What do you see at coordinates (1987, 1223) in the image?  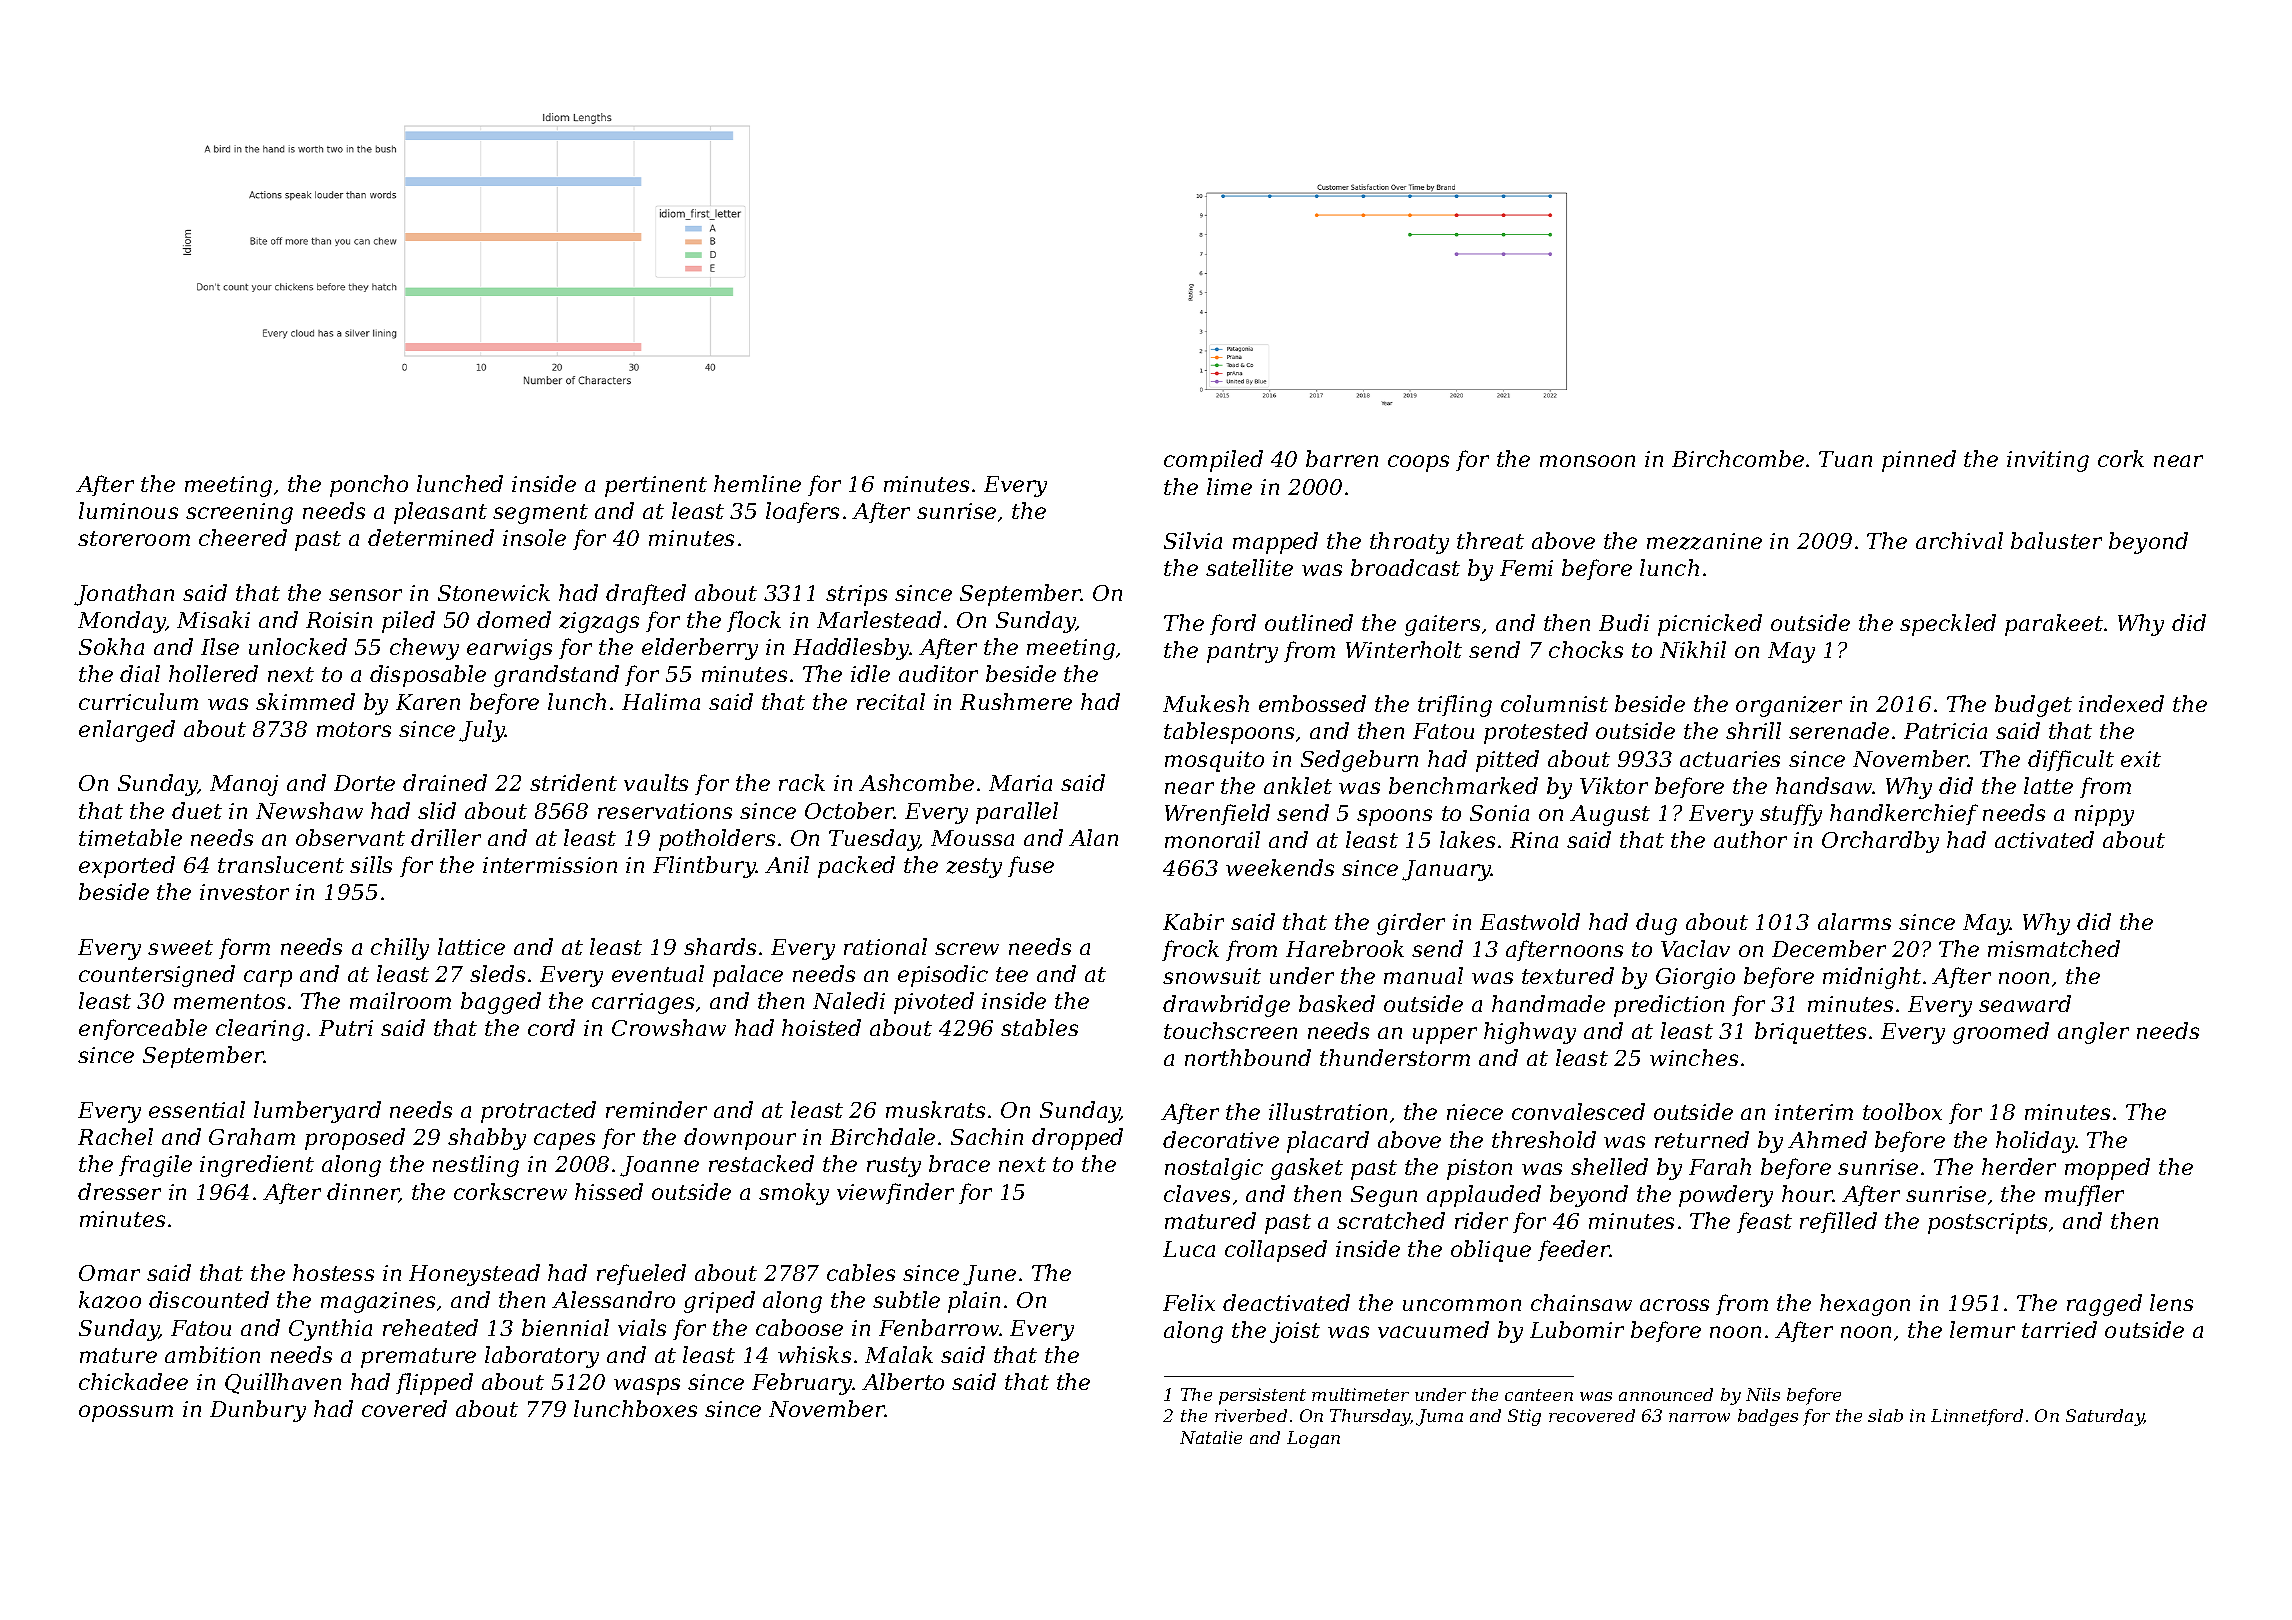 I see `postscripts` at bounding box center [1987, 1223].
